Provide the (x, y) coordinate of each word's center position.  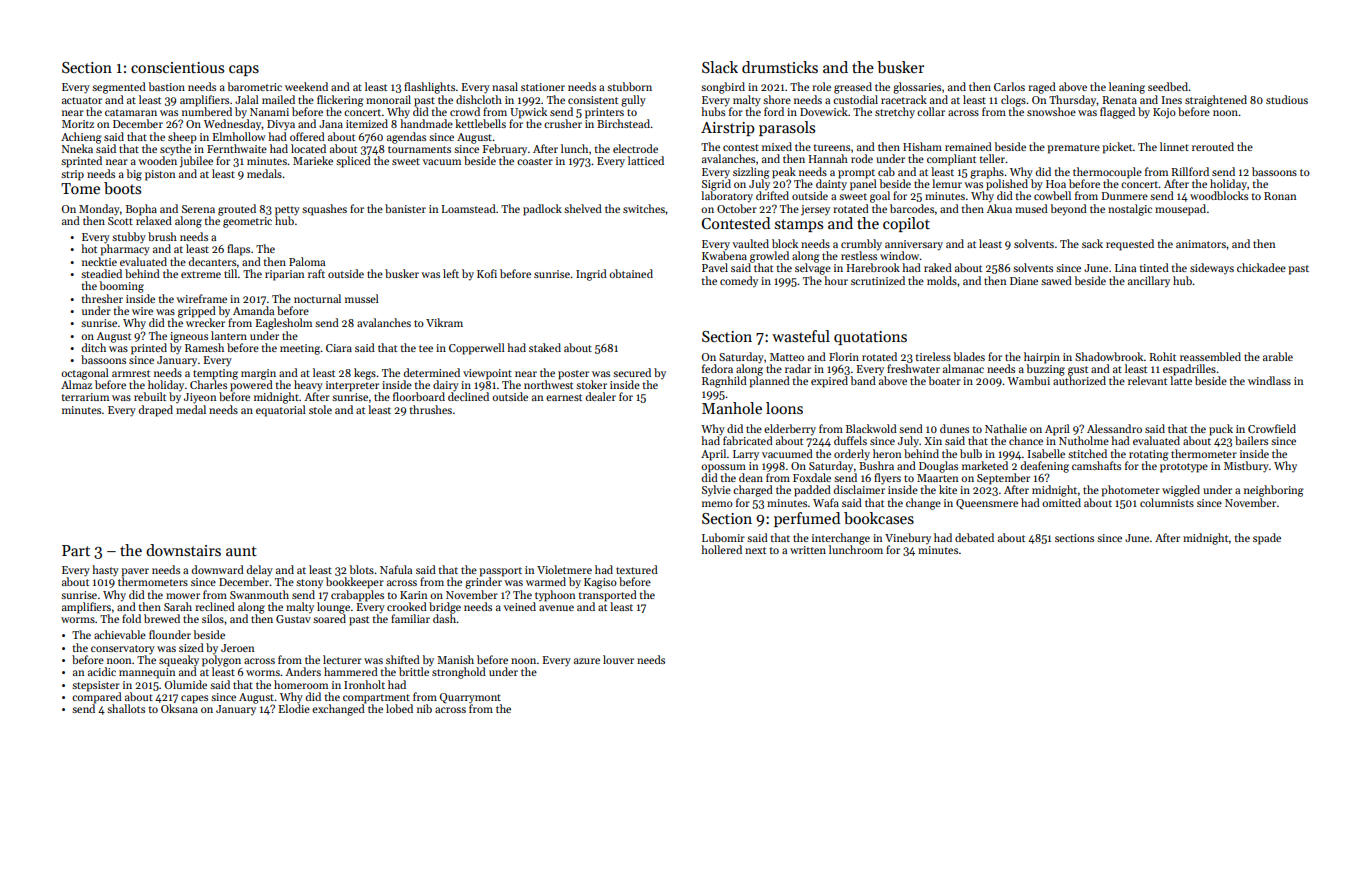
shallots (126, 708)
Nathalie (1006, 428)
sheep (182, 138)
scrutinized (878, 280)
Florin (844, 356)
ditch (94, 347)
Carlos (1009, 86)
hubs (713, 111)
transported (607, 596)
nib (424, 708)
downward (218, 569)
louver (618, 659)
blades (969, 356)
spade (1267, 539)
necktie (99, 261)
